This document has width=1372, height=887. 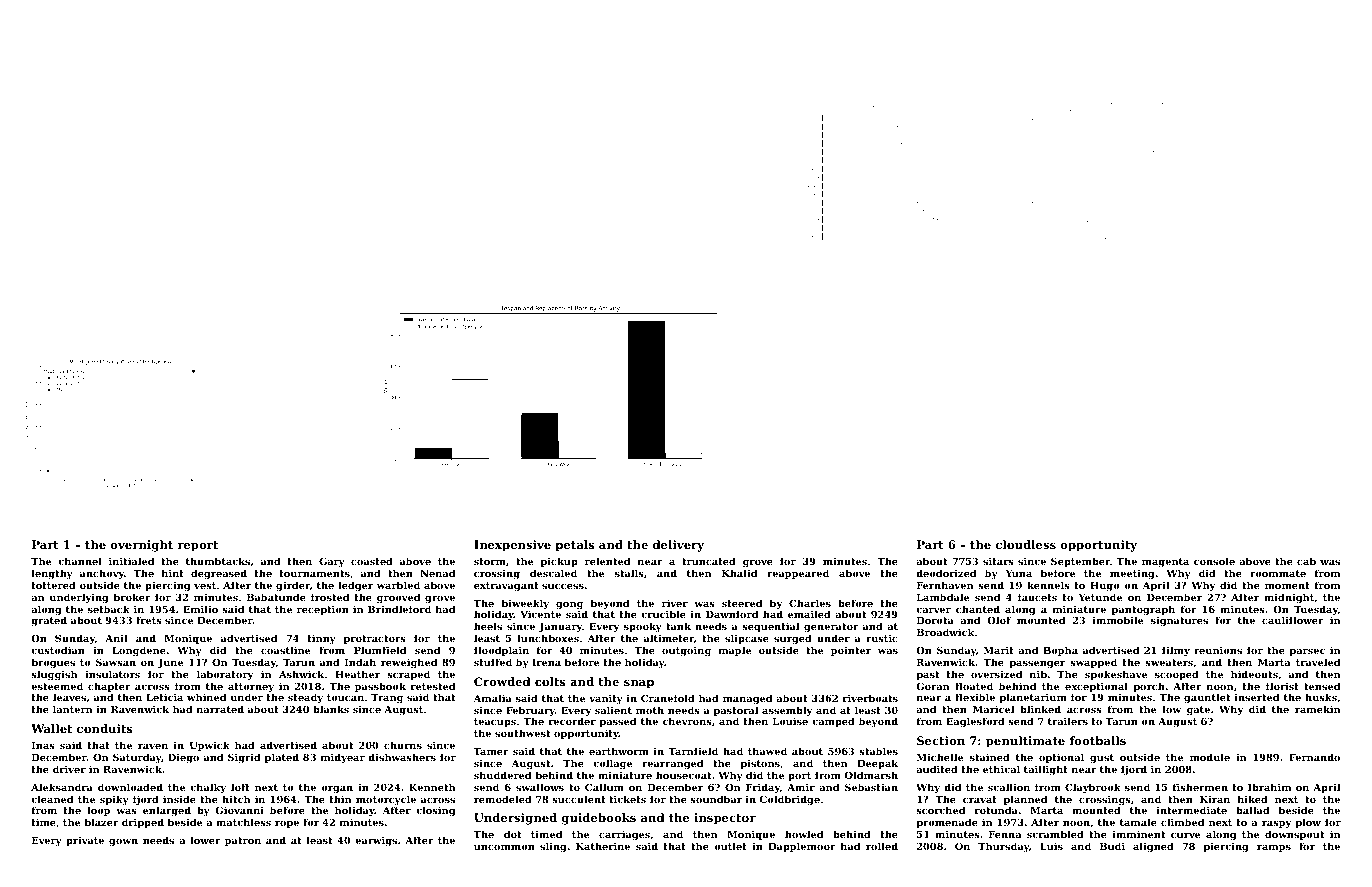 I want to click on Irena, so click(x=546, y=662).
